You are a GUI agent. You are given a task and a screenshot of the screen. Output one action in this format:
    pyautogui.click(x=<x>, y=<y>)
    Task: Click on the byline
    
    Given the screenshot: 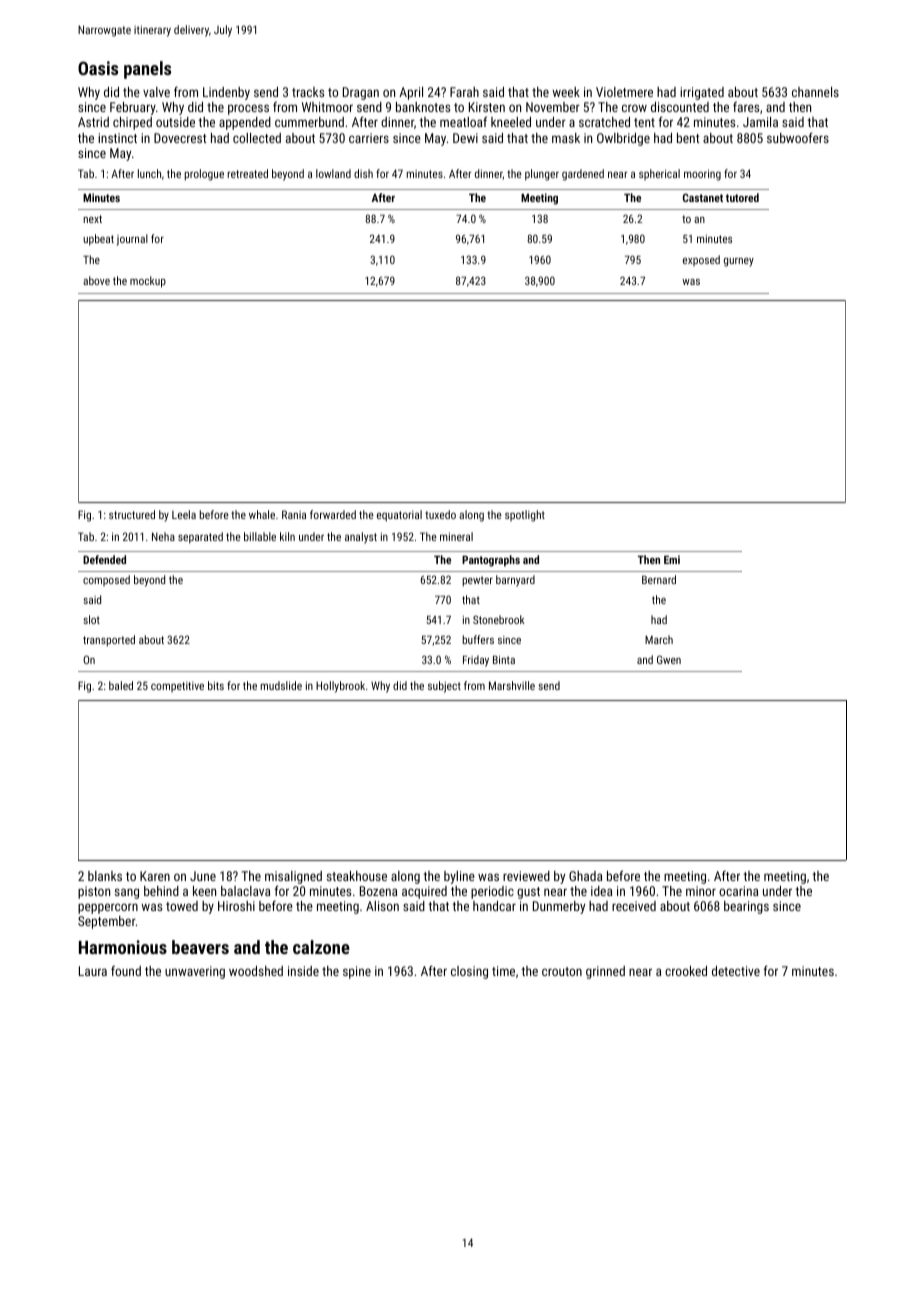 What is the action you would take?
    pyautogui.click(x=459, y=877)
